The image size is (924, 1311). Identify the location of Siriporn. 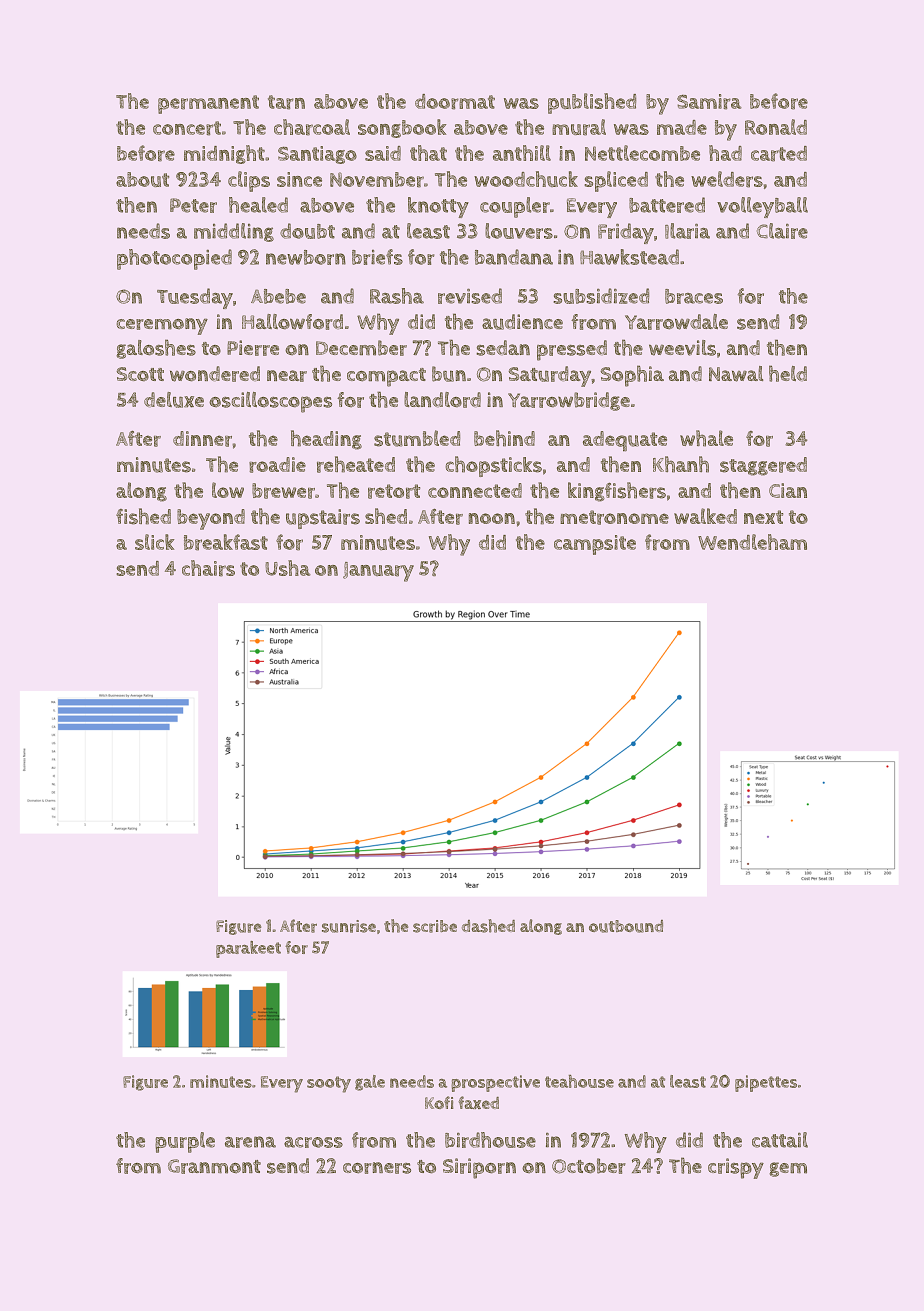
(479, 1168).
